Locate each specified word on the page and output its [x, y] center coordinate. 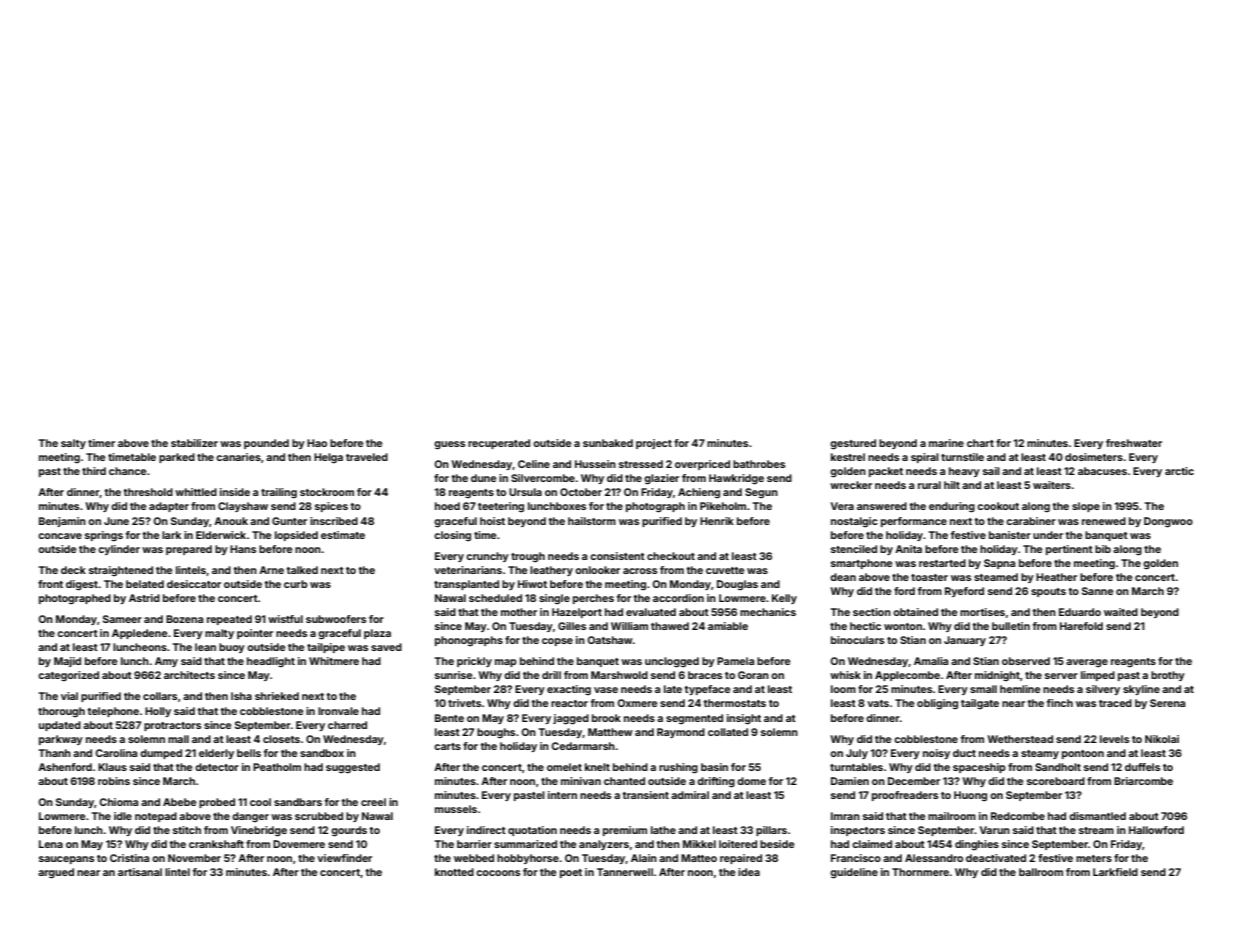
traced [1115, 703]
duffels [1142, 767]
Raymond [681, 733]
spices [331, 507]
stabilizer [194, 443]
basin [714, 767]
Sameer [122, 619]
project [654, 444]
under [1048, 535]
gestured [853, 444]
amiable [728, 626]
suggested [353, 768]
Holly [158, 712]
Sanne [1097, 591]
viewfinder [344, 858]
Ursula [525, 492]
